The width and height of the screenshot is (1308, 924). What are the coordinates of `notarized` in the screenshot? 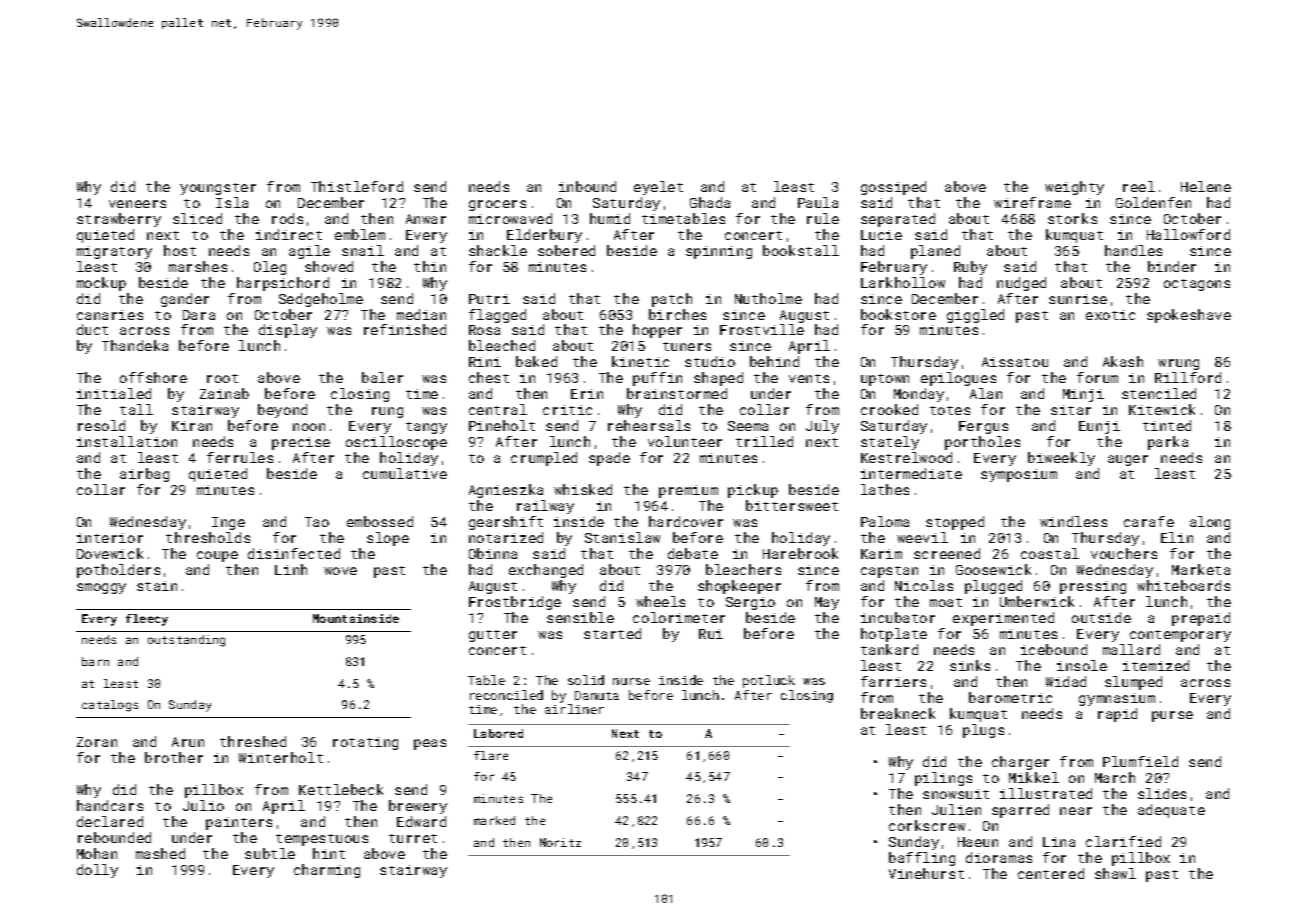 It's located at (506, 537).
